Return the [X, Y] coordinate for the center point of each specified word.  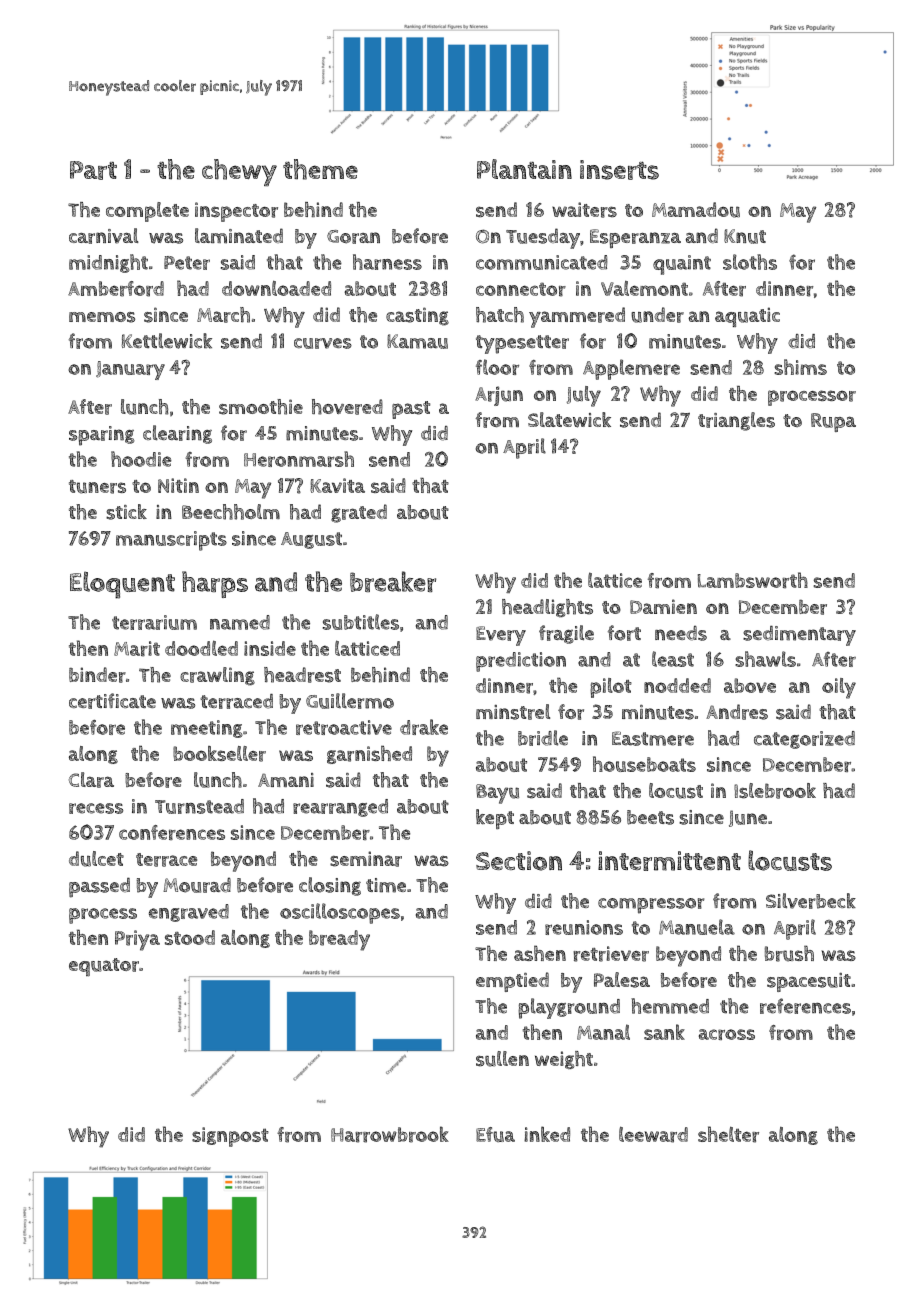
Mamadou [696, 210]
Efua [495, 1134]
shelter [728, 1134]
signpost [230, 1137]
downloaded [276, 288]
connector [521, 290]
